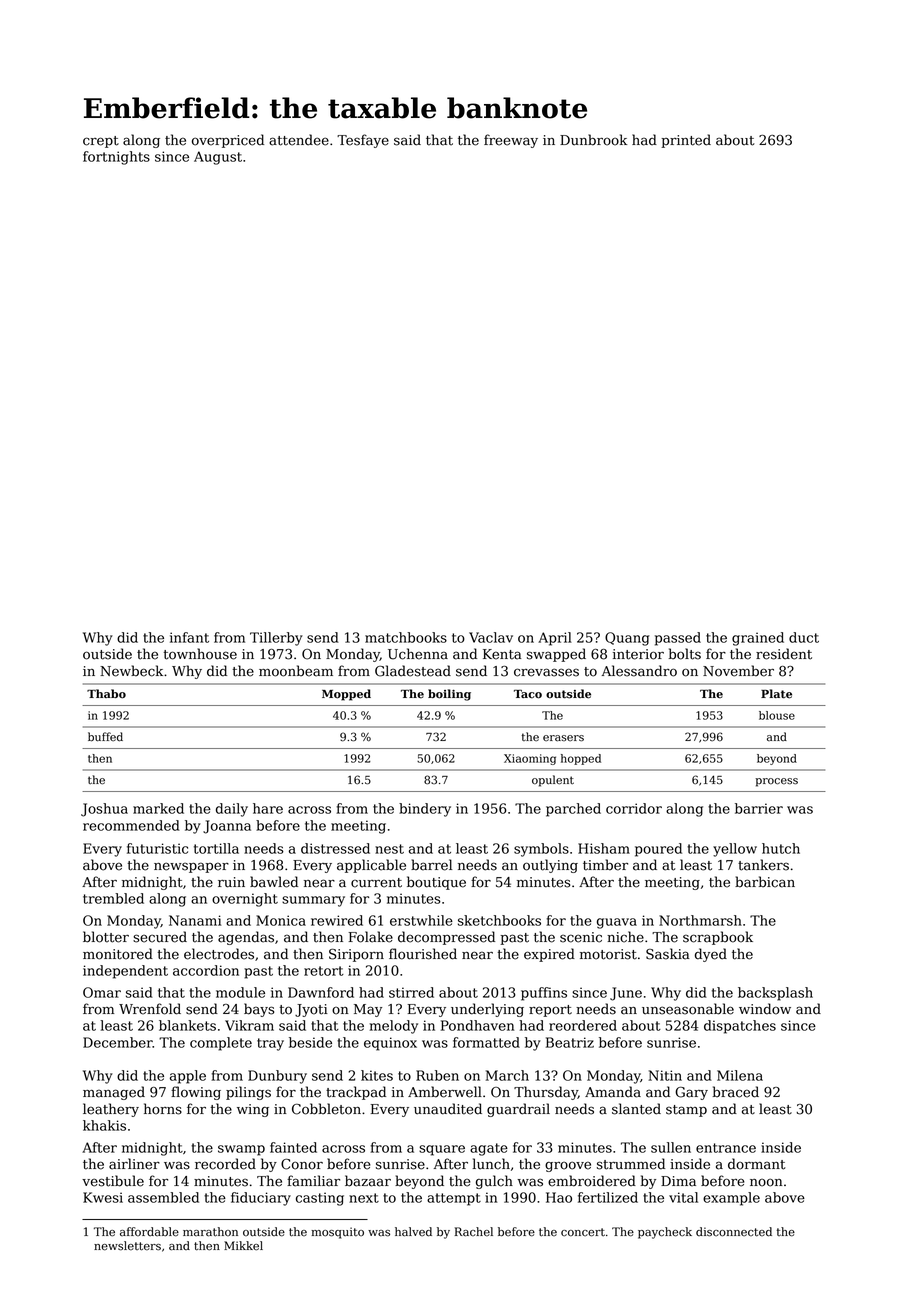 This page has height=1316, width=908. Describe the element at coordinates (363, 141) in the page. I see `Tesfaye` at that location.
